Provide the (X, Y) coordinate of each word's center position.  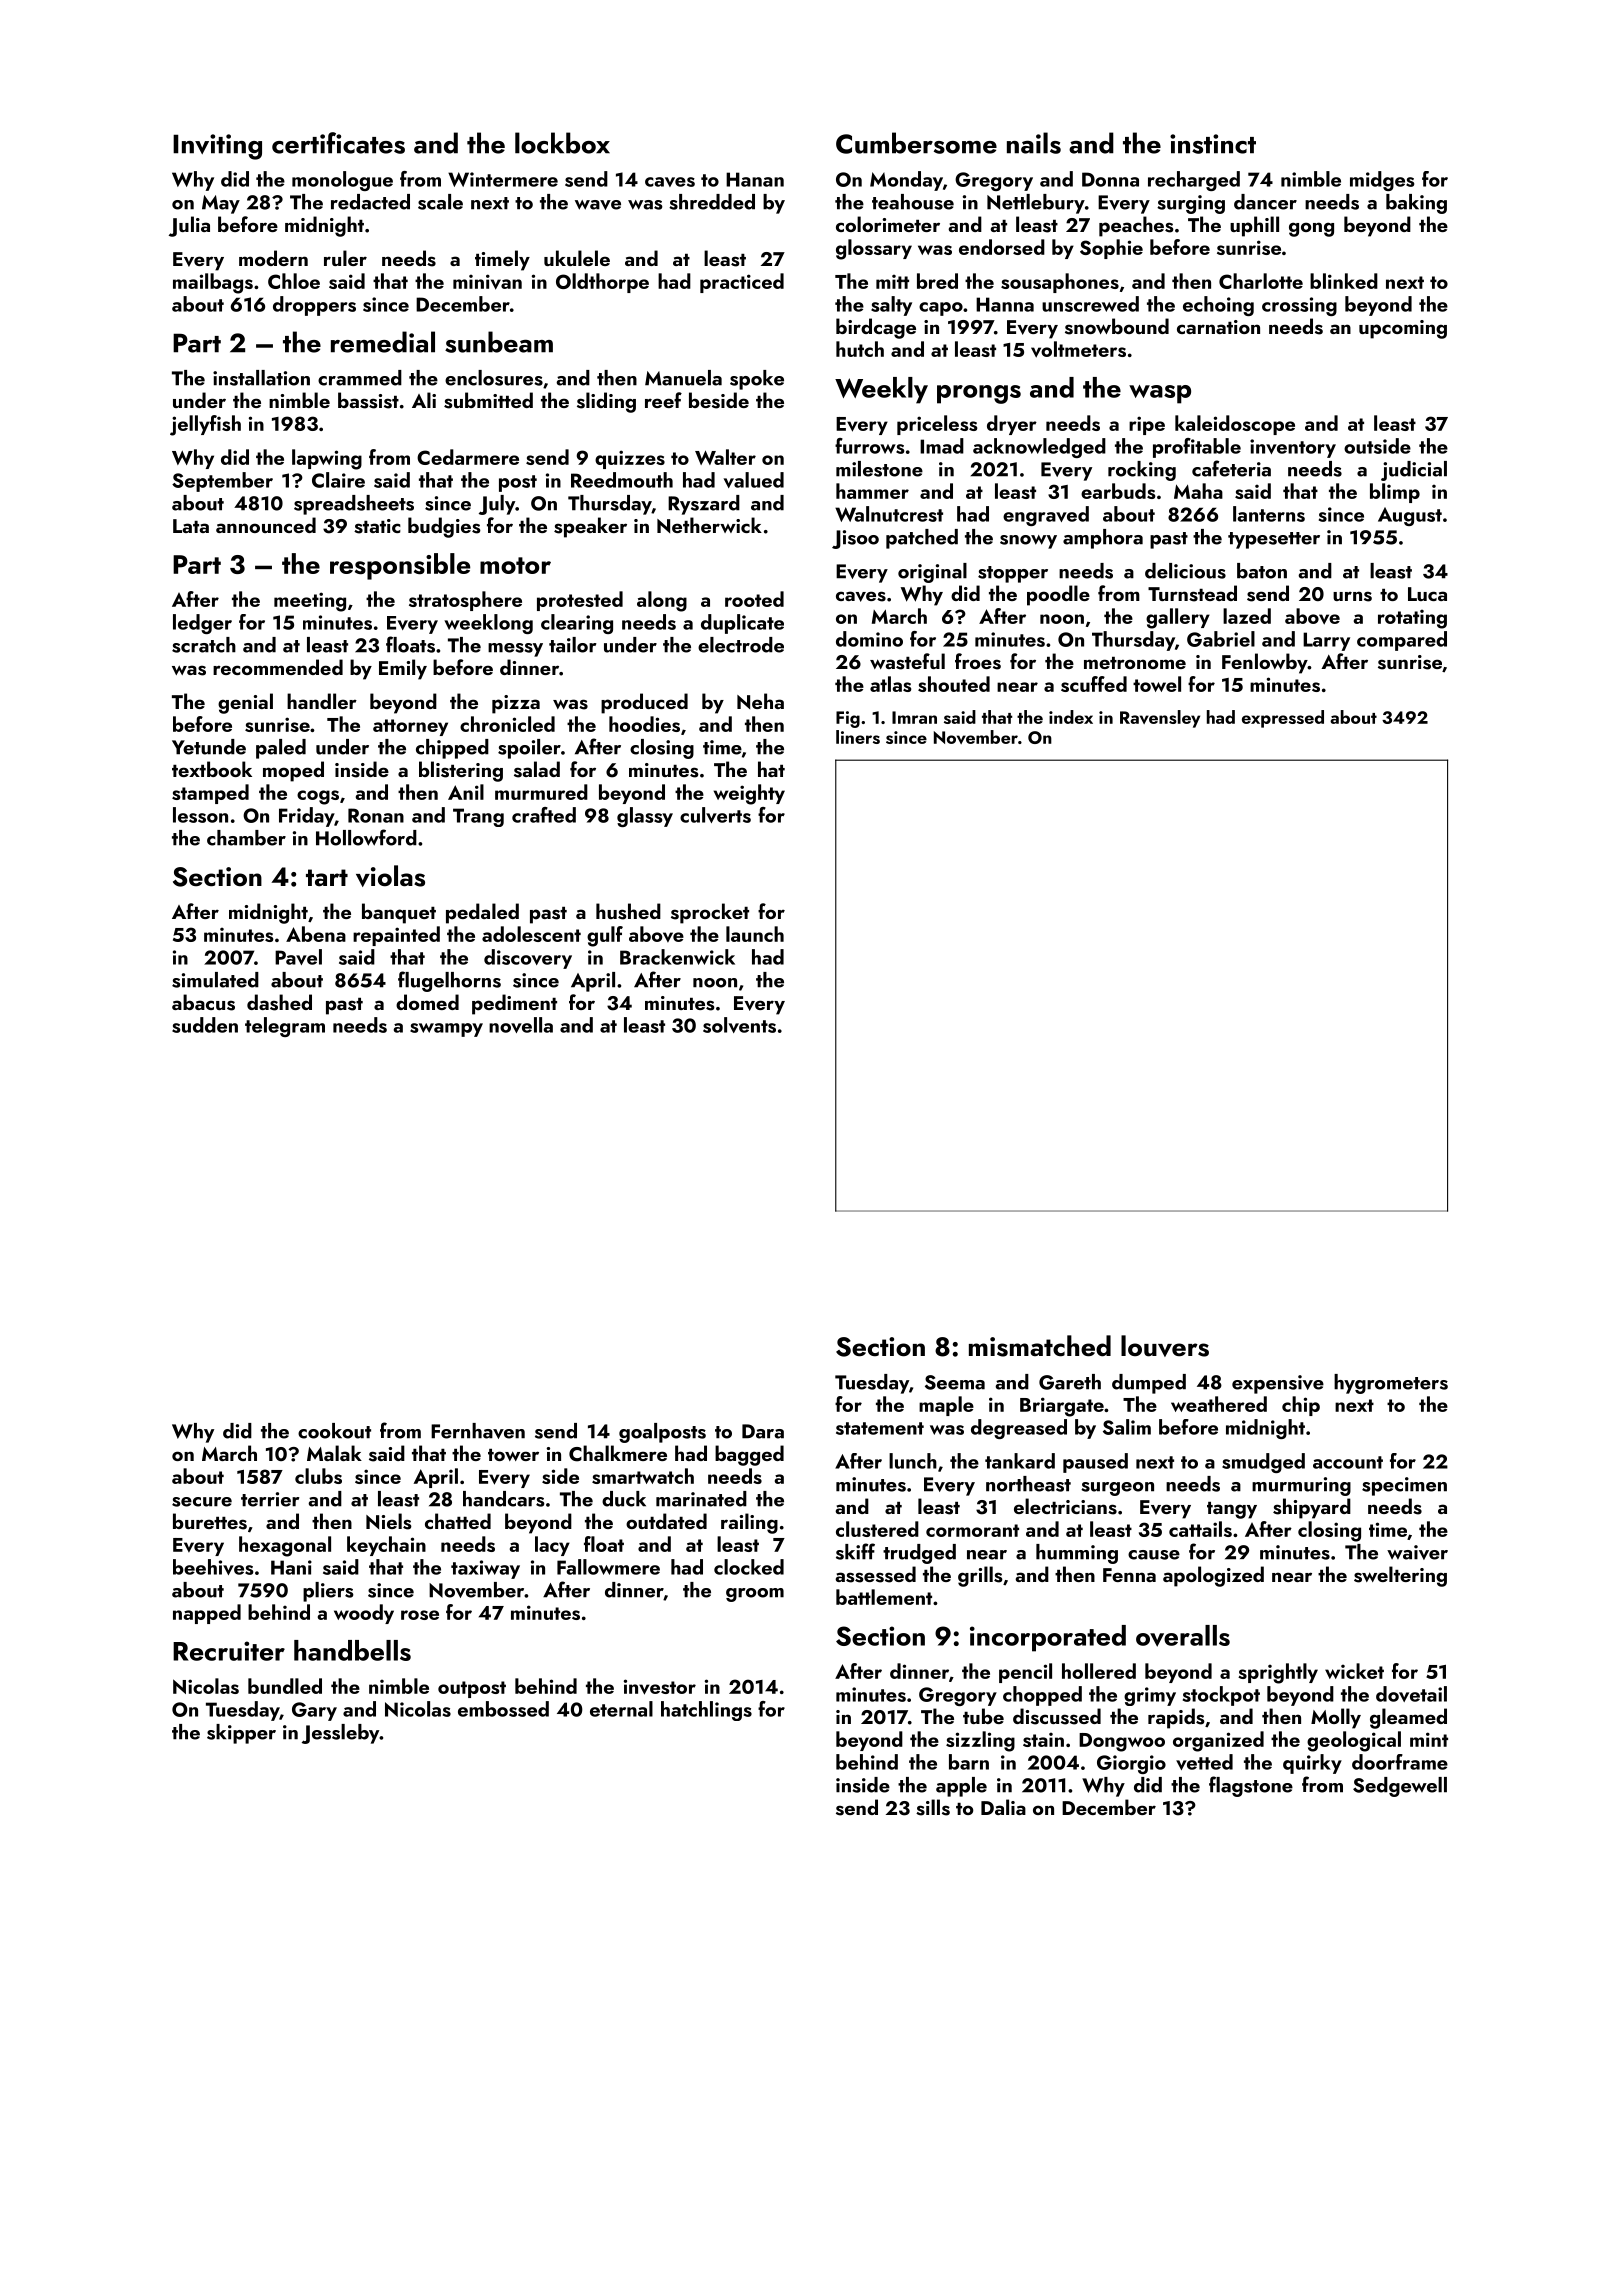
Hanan (755, 179)
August (1410, 516)
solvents (739, 1025)
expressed (1283, 719)
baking (1416, 204)
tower (513, 1455)
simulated (215, 980)
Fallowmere (608, 1567)
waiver (1417, 1552)
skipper (241, 1734)
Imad (942, 446)
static (377, 526)
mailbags (213, 283)
